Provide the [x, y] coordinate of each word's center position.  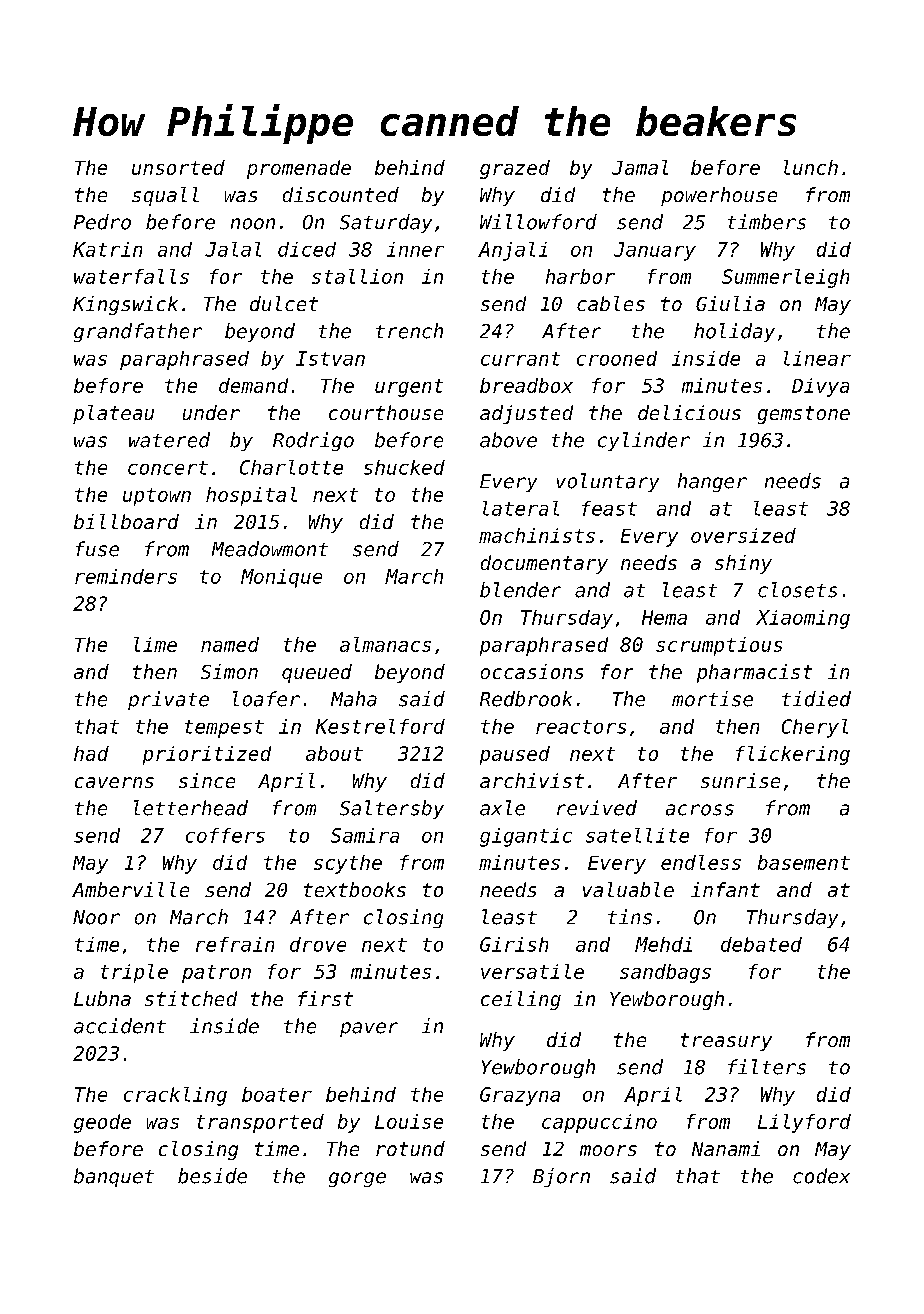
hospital [251, 496]
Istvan [330, 358]
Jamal [640, 167]
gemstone [804, 415]
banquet [114, 1177]
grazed [515, 169]
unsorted [178, 167]
